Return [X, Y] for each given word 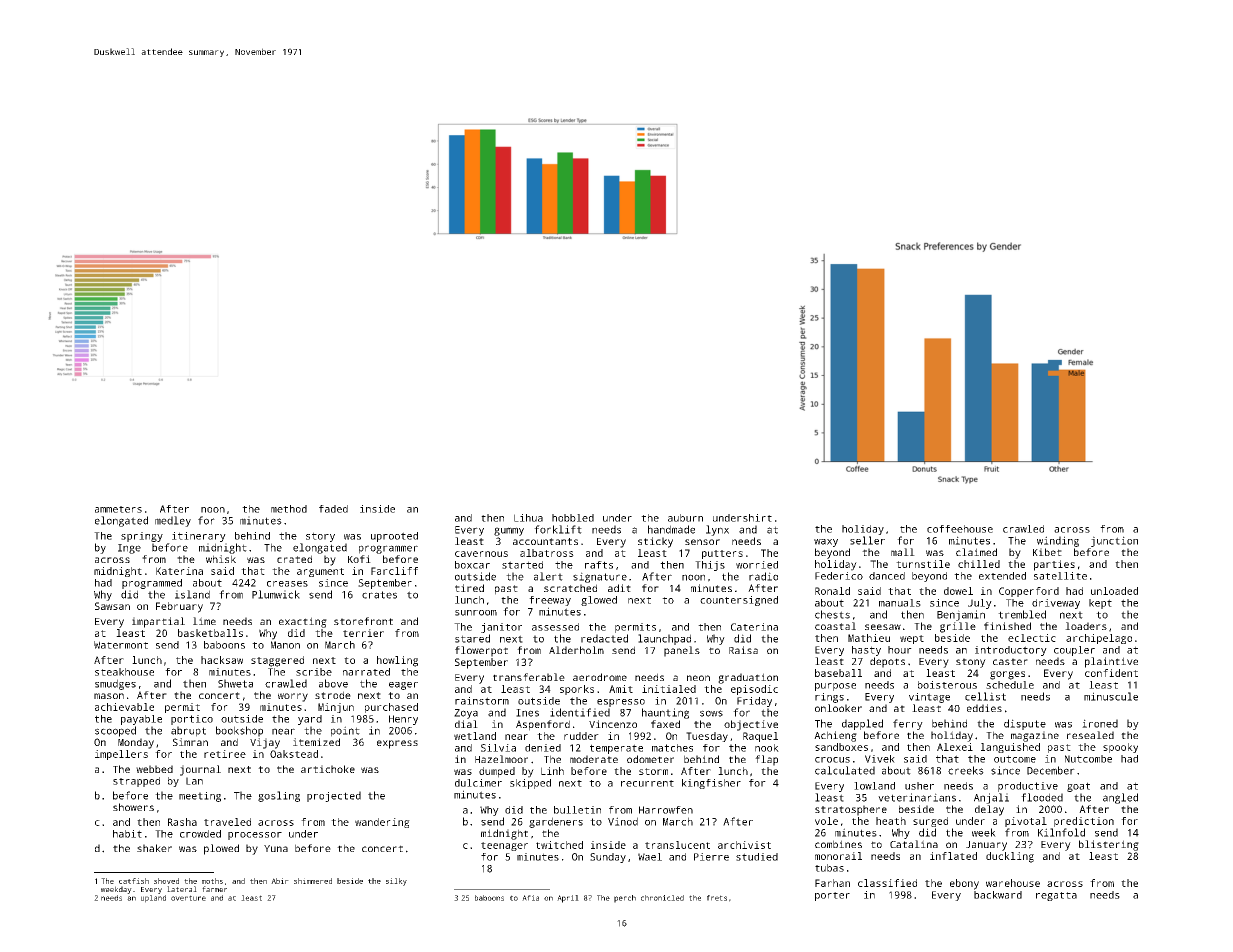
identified [580, 712]
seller [867, 540]
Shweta [235, 683]
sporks [577, 690]
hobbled [573, 518]
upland [153, 899]
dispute [1025, 724]
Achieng [835, 736]
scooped [115, 731]
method [289, 509]
